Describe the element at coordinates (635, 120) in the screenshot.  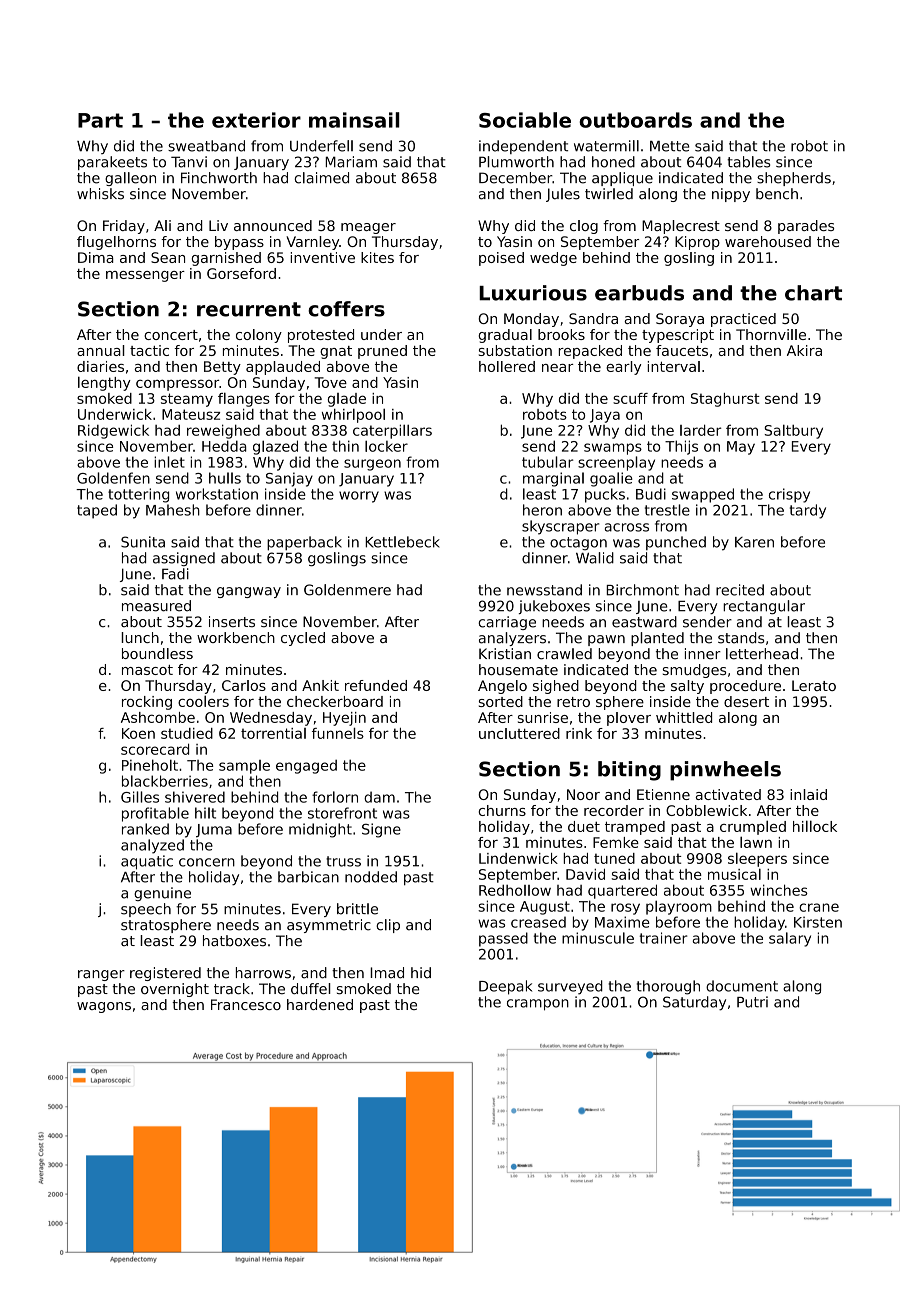
I see `outboards` at that location.
